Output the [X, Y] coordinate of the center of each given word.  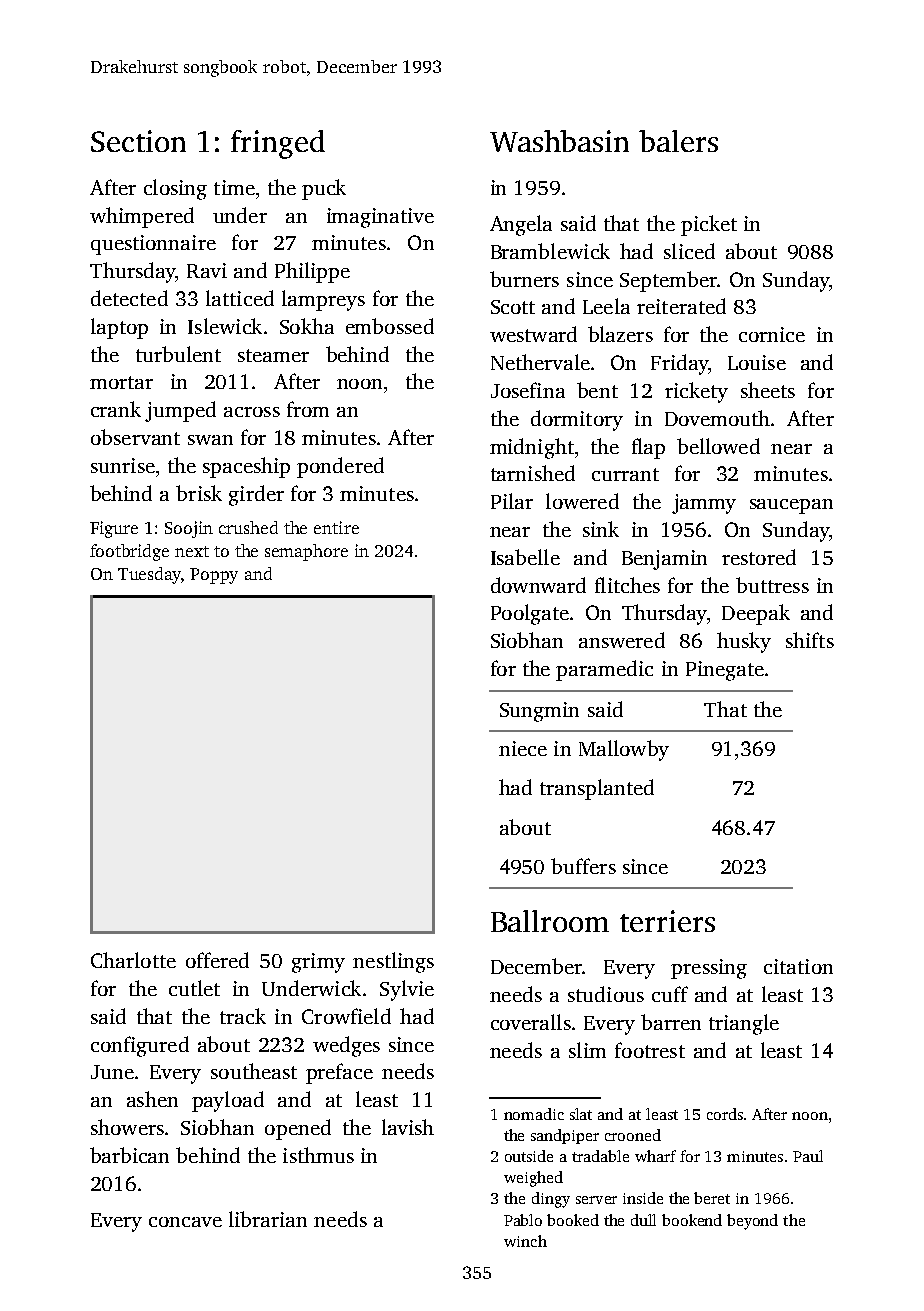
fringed [278, 144]
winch [525, 1241]
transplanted [597, 789]
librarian [268, 1219]
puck [324, 189]
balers [678, 141]
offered [217, 960]
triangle [744, 1024]
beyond [752, 1222]
